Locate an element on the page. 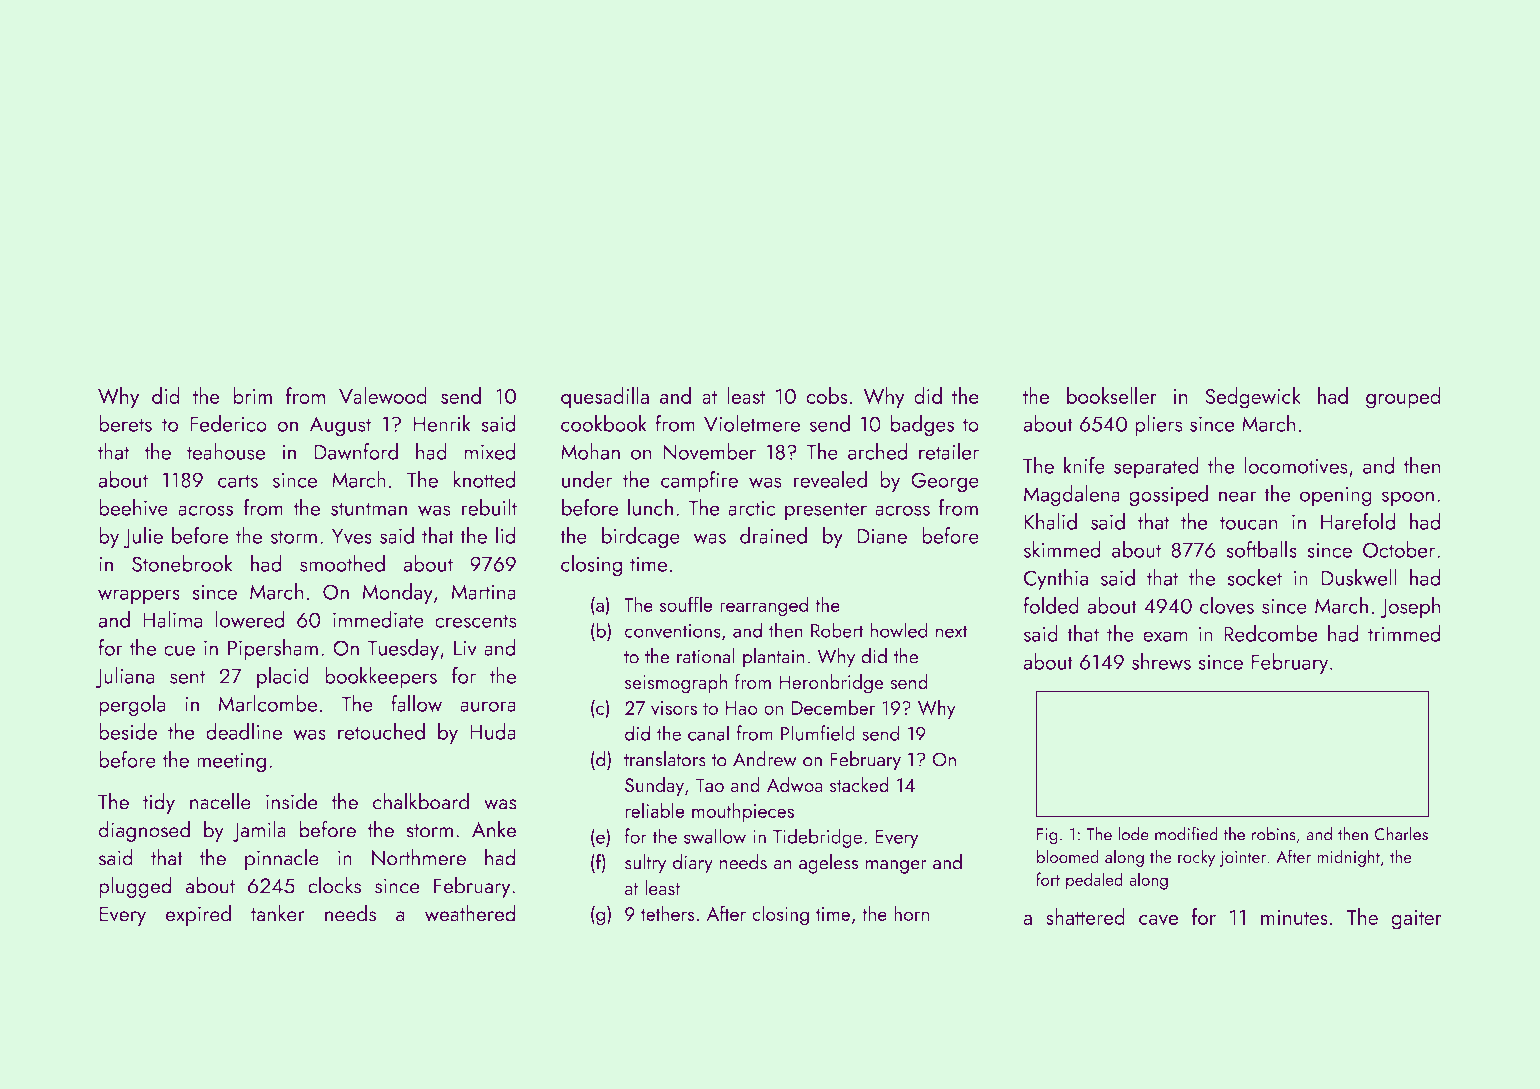 The height and width of the page is (1089, 1540). Stonebrook is located at coordinates (182, 563).
